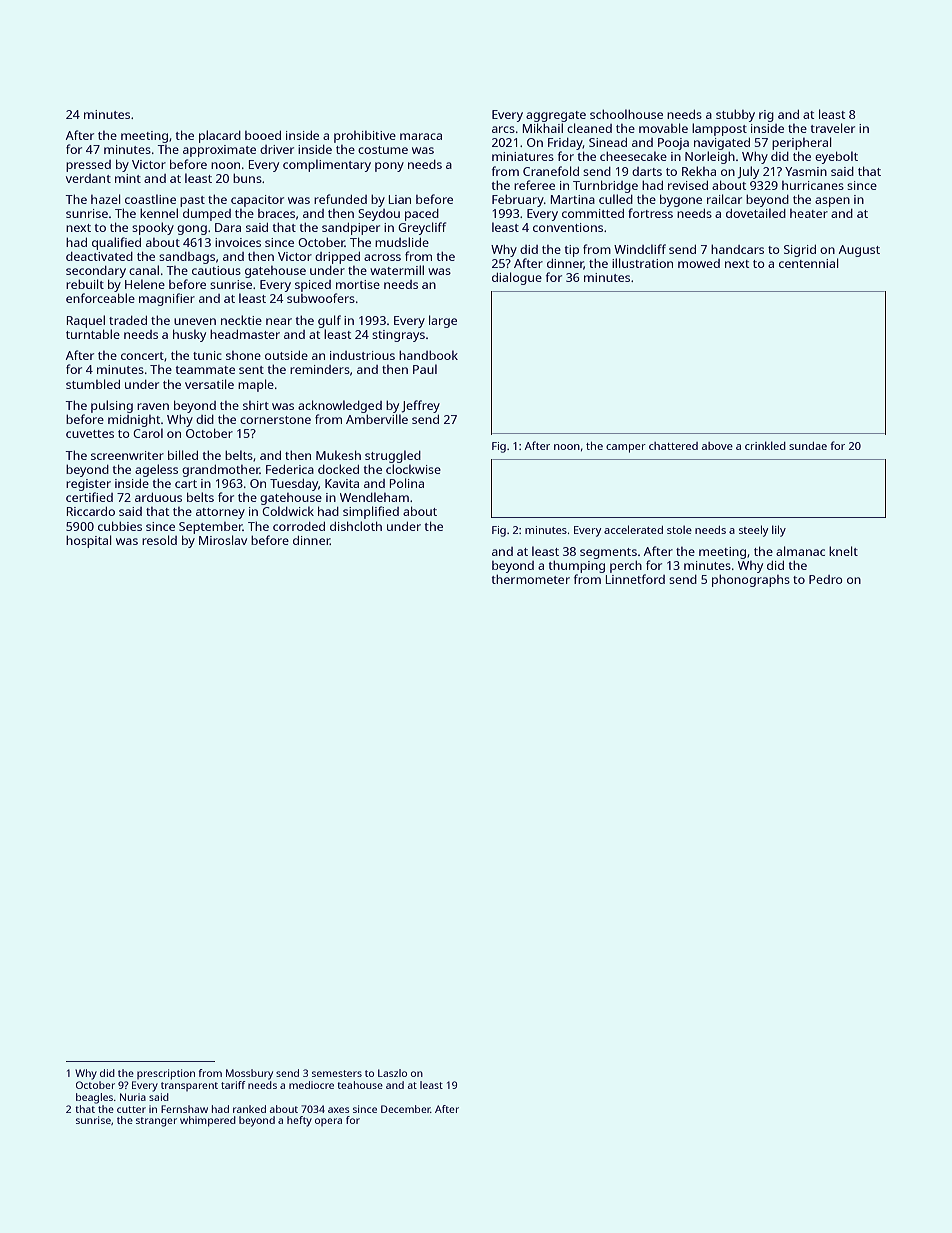 The image size is (952, 1233). I want to click on maraca, so click(421, 136).
